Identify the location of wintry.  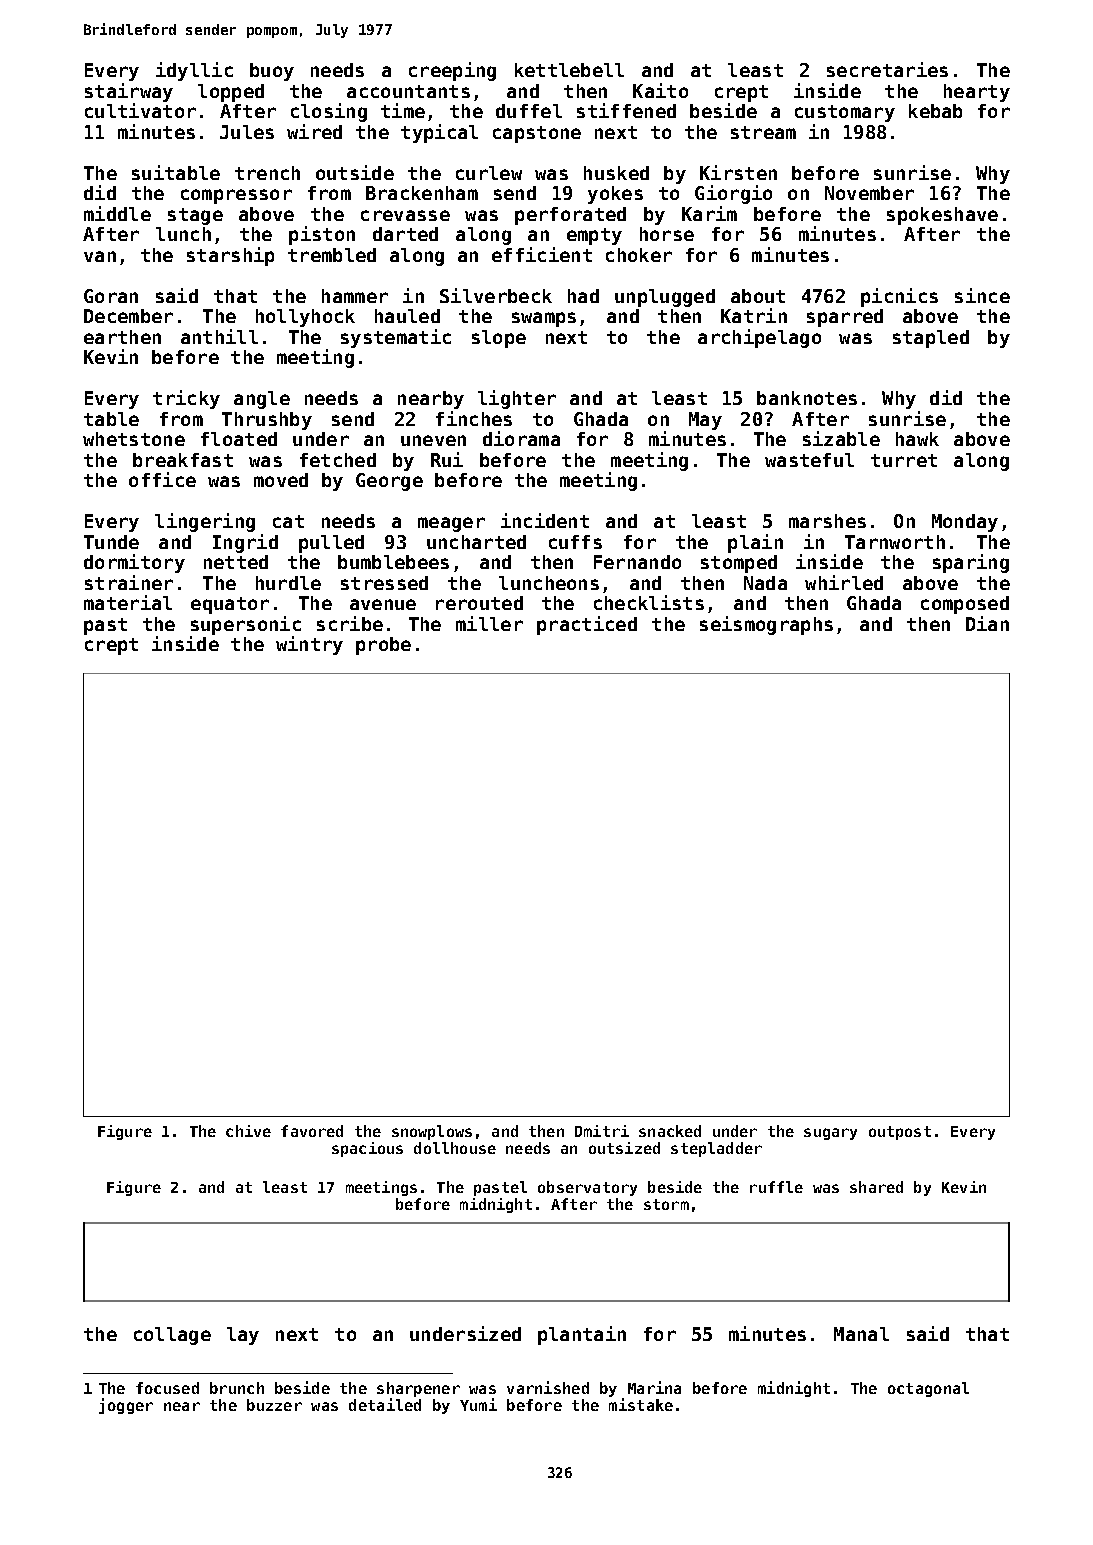
(309, 645).
